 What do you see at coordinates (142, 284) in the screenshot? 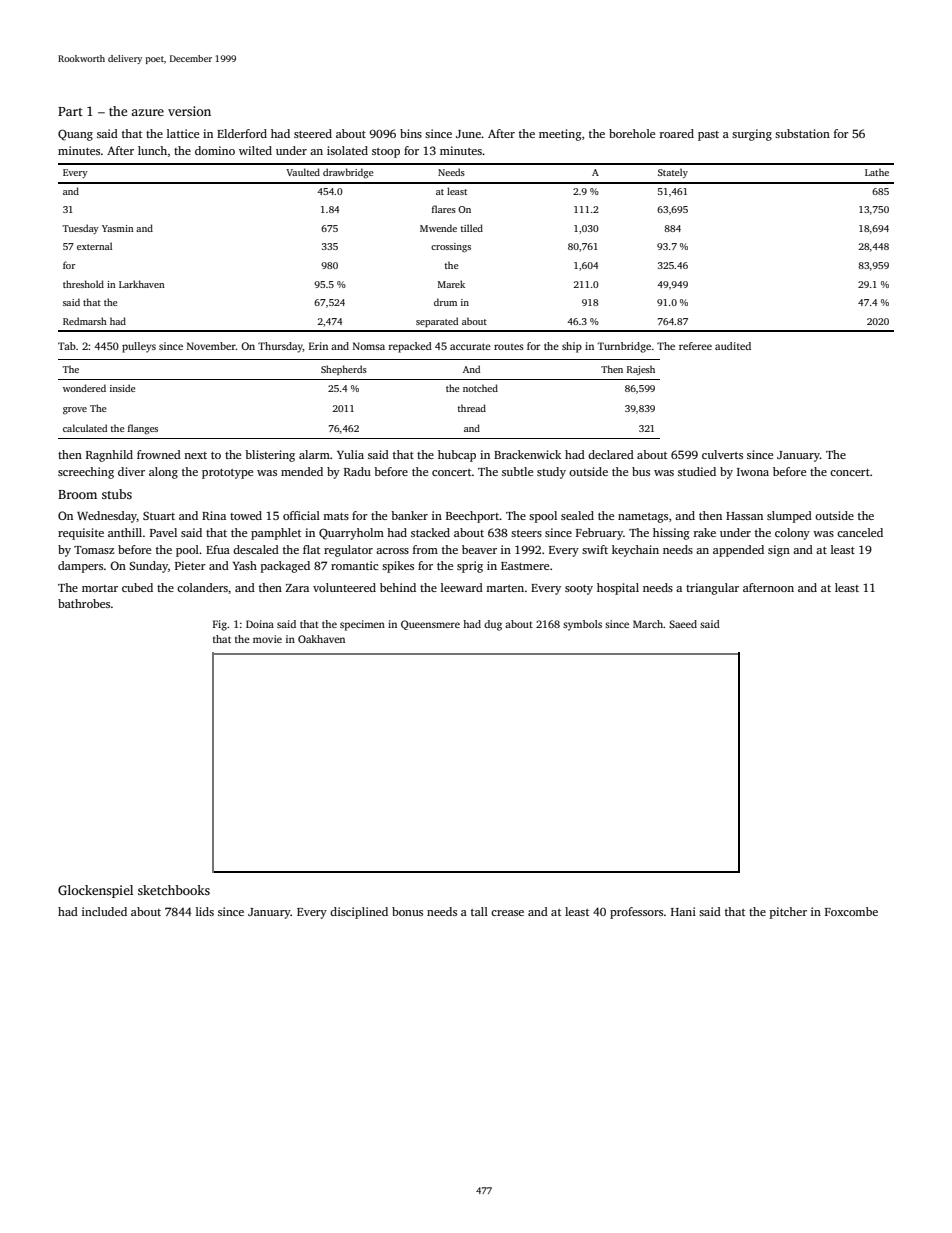
I see `Larkhaven` at bounding box center [142, 284].
